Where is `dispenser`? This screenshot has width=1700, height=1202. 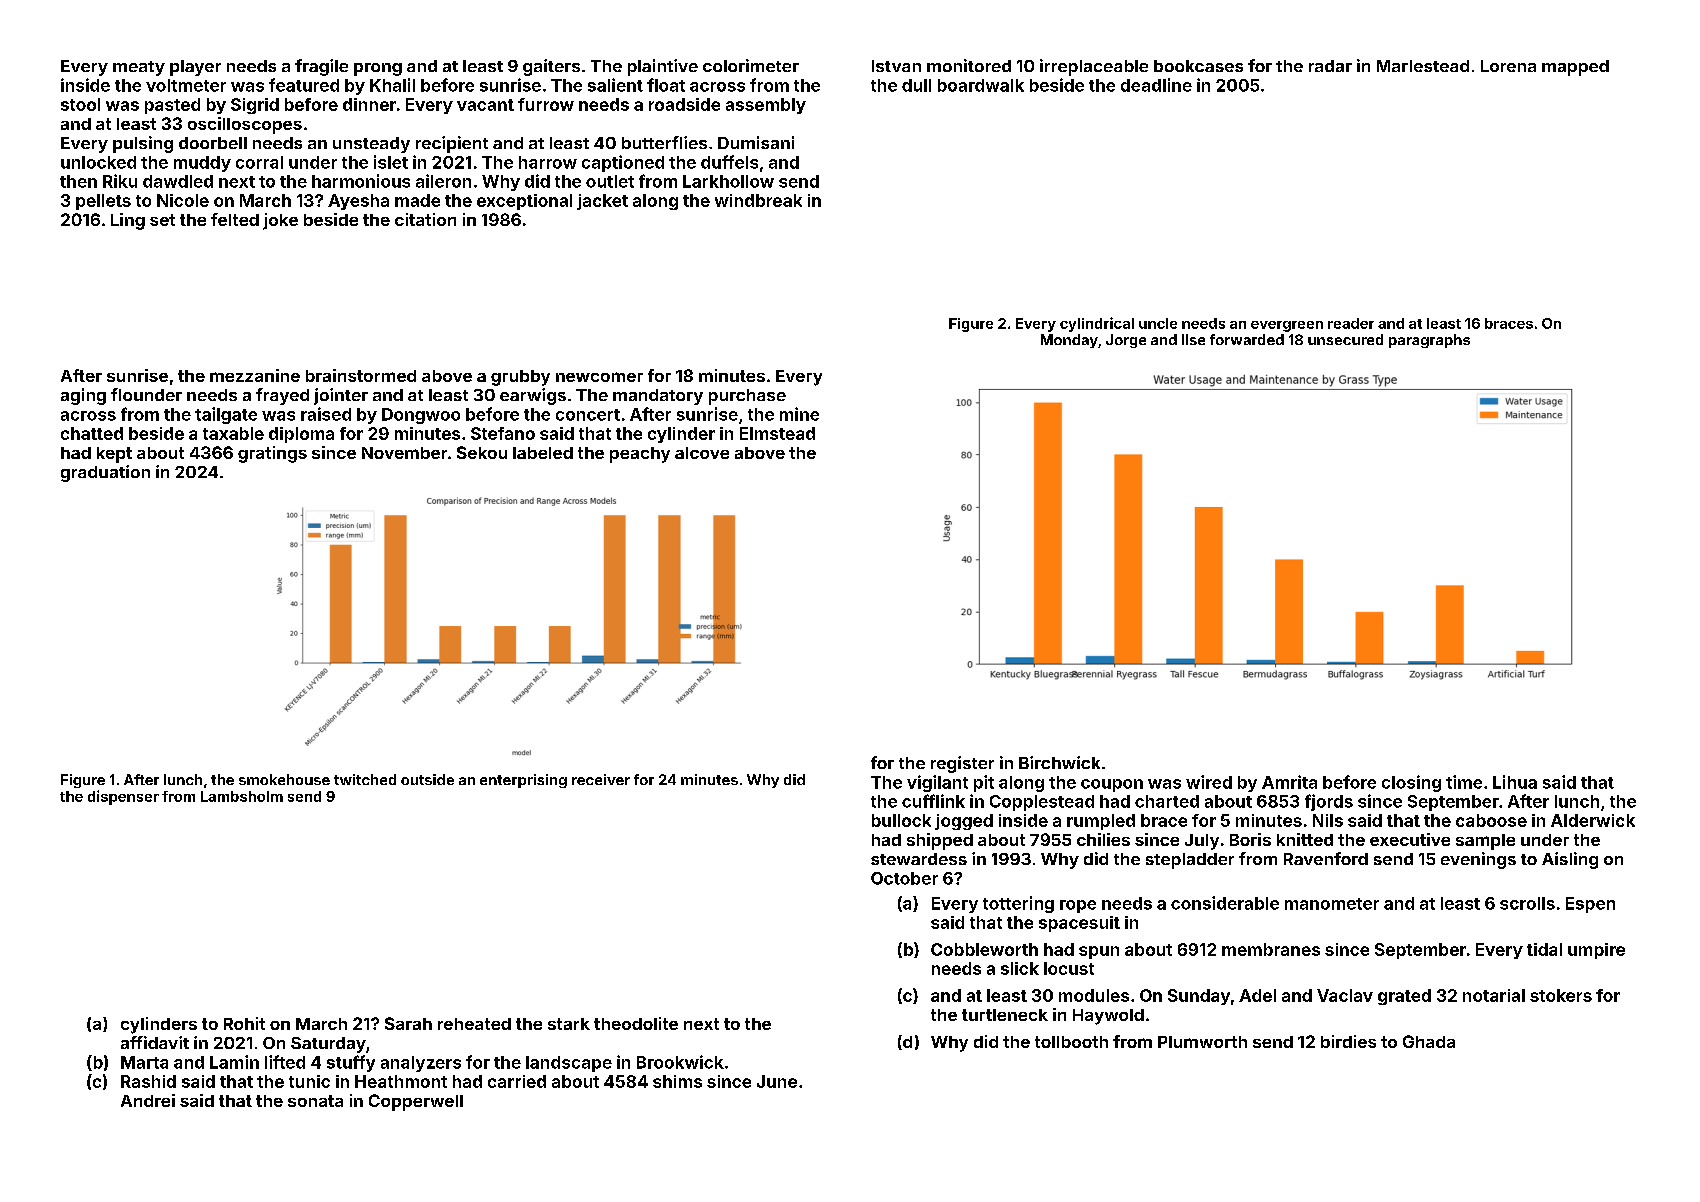
dispenser is located at coordinates (123, 797).
